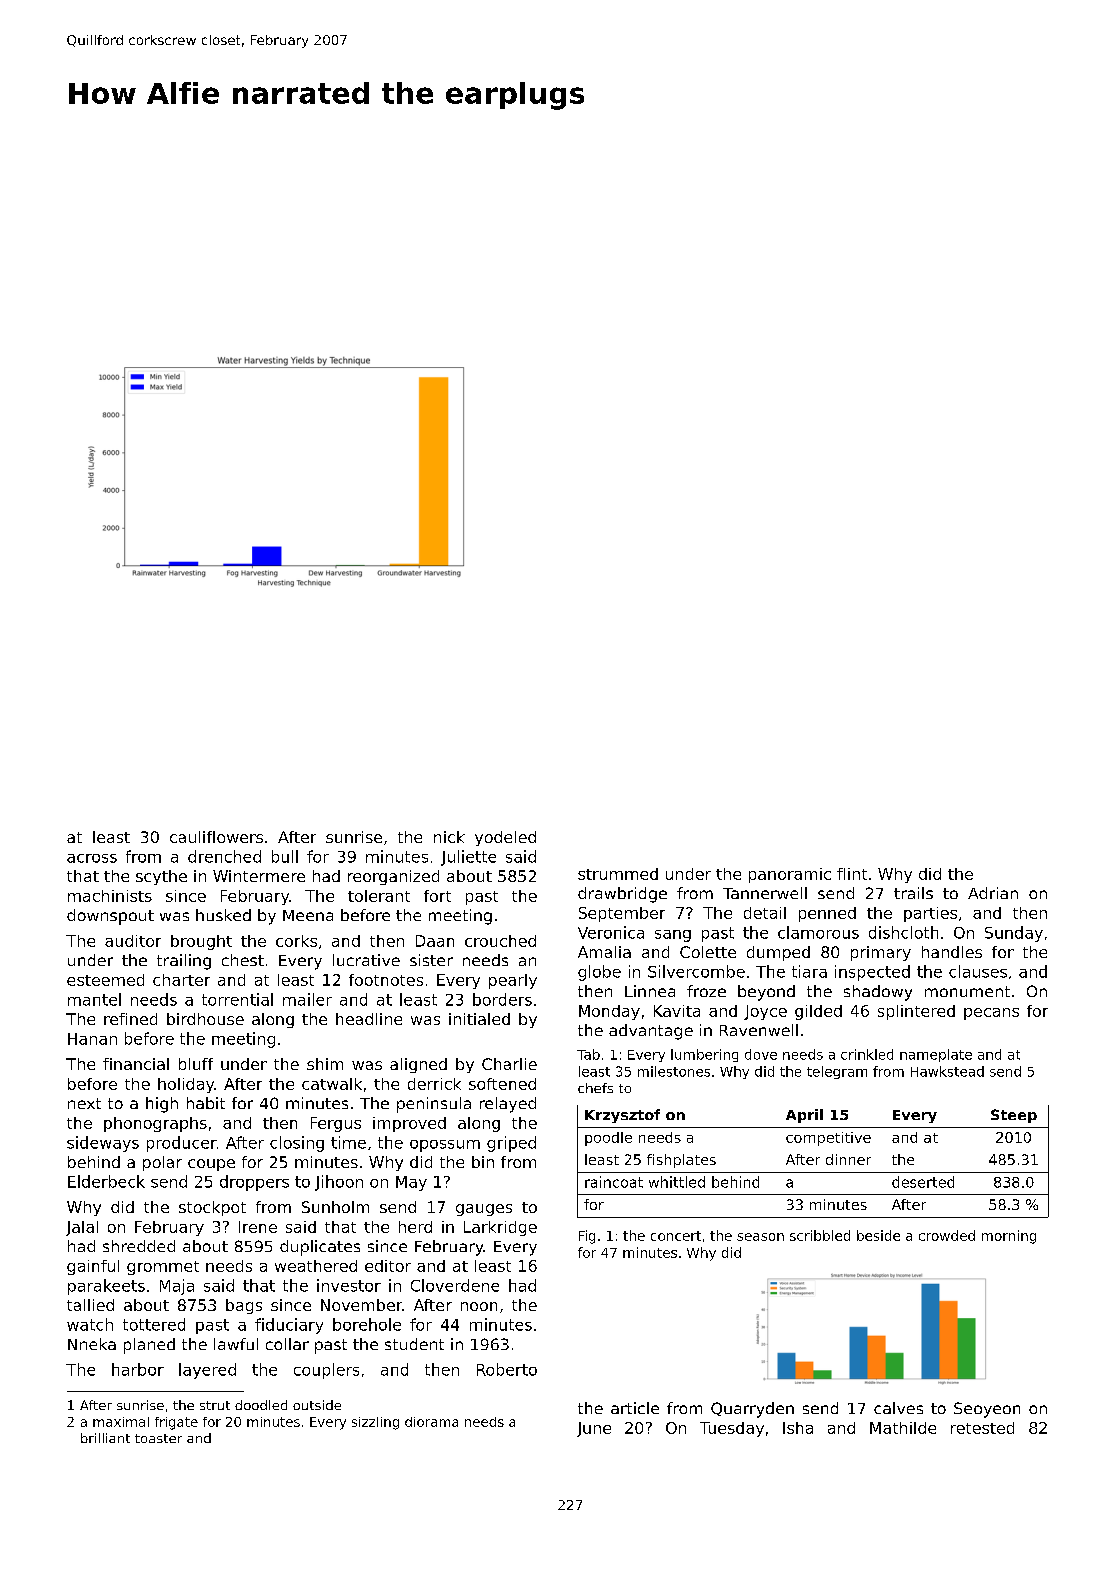  I want to click on holiday, so click(186, 1085).
